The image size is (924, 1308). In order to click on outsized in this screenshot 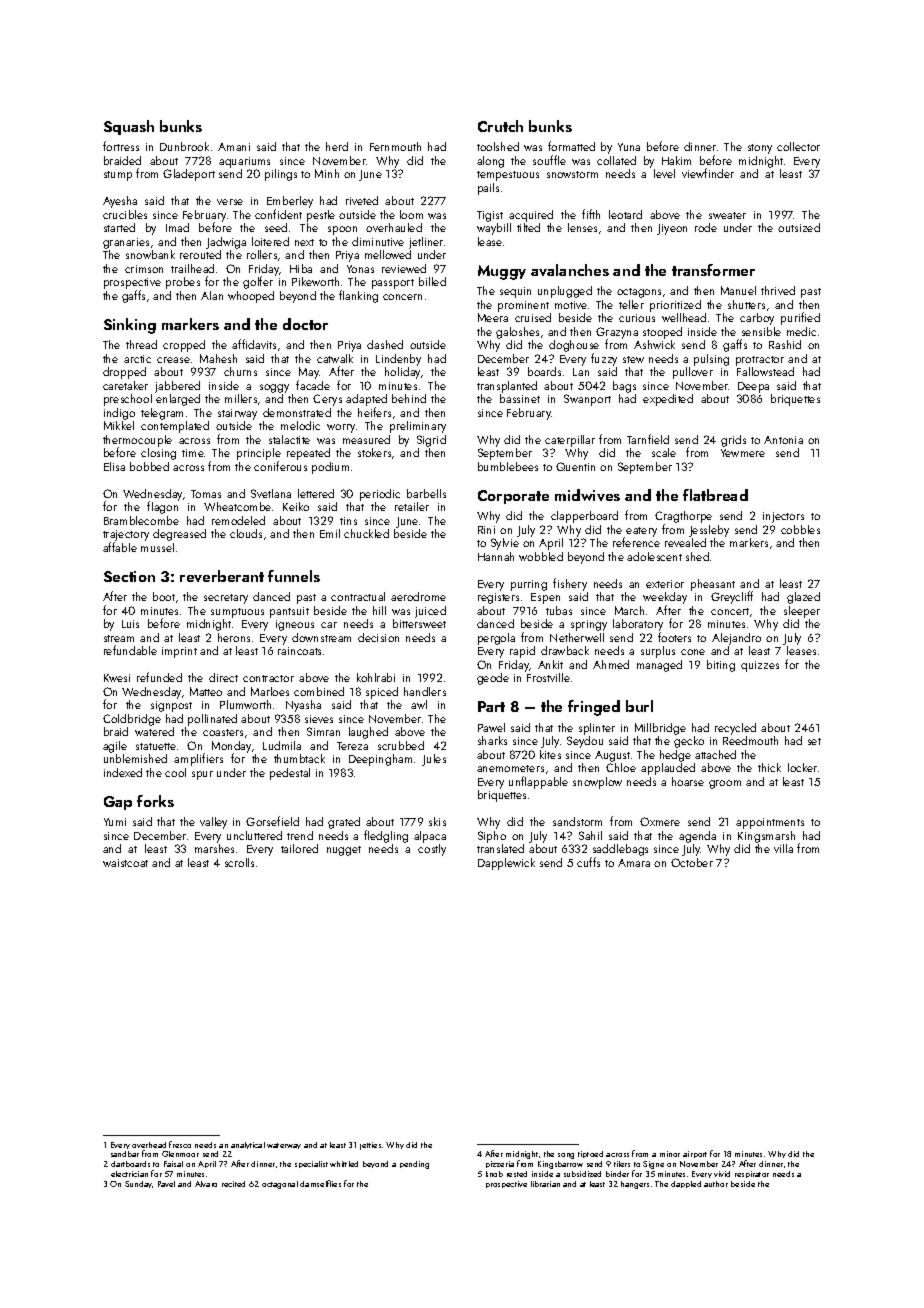, I will do `click(799, 227)`.
